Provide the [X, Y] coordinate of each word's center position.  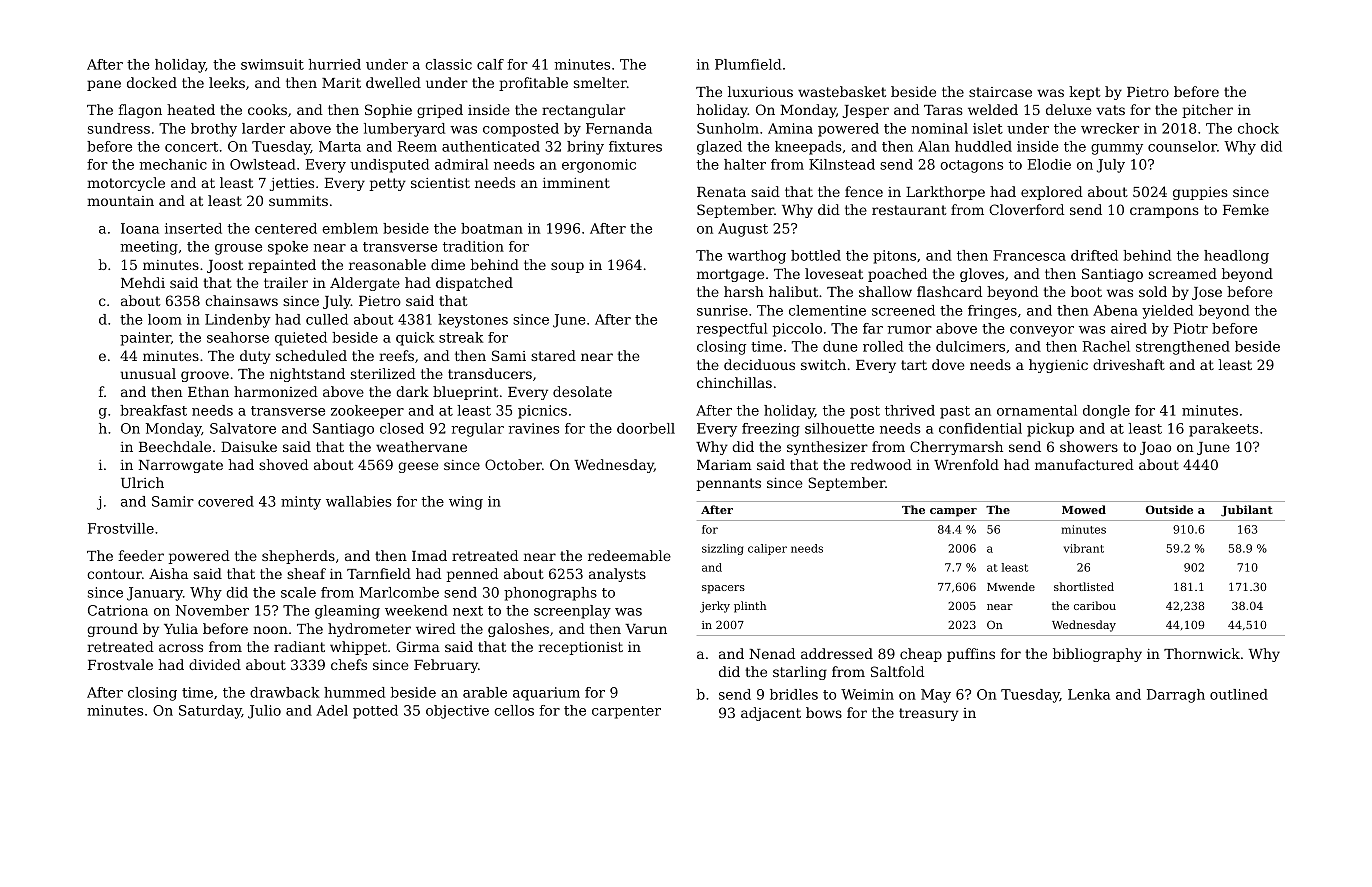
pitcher [1207, 111]
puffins [971, 655]
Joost [225, 266]
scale [298, 592]
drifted [1094, 255]
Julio [264, 712]
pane [104, 85]
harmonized [276, 391]
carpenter [626, 712]
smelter [600, 82]
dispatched [474, 284]
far [873, 328]
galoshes [518, 630]
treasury [928, 714]
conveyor [1042, 331]
